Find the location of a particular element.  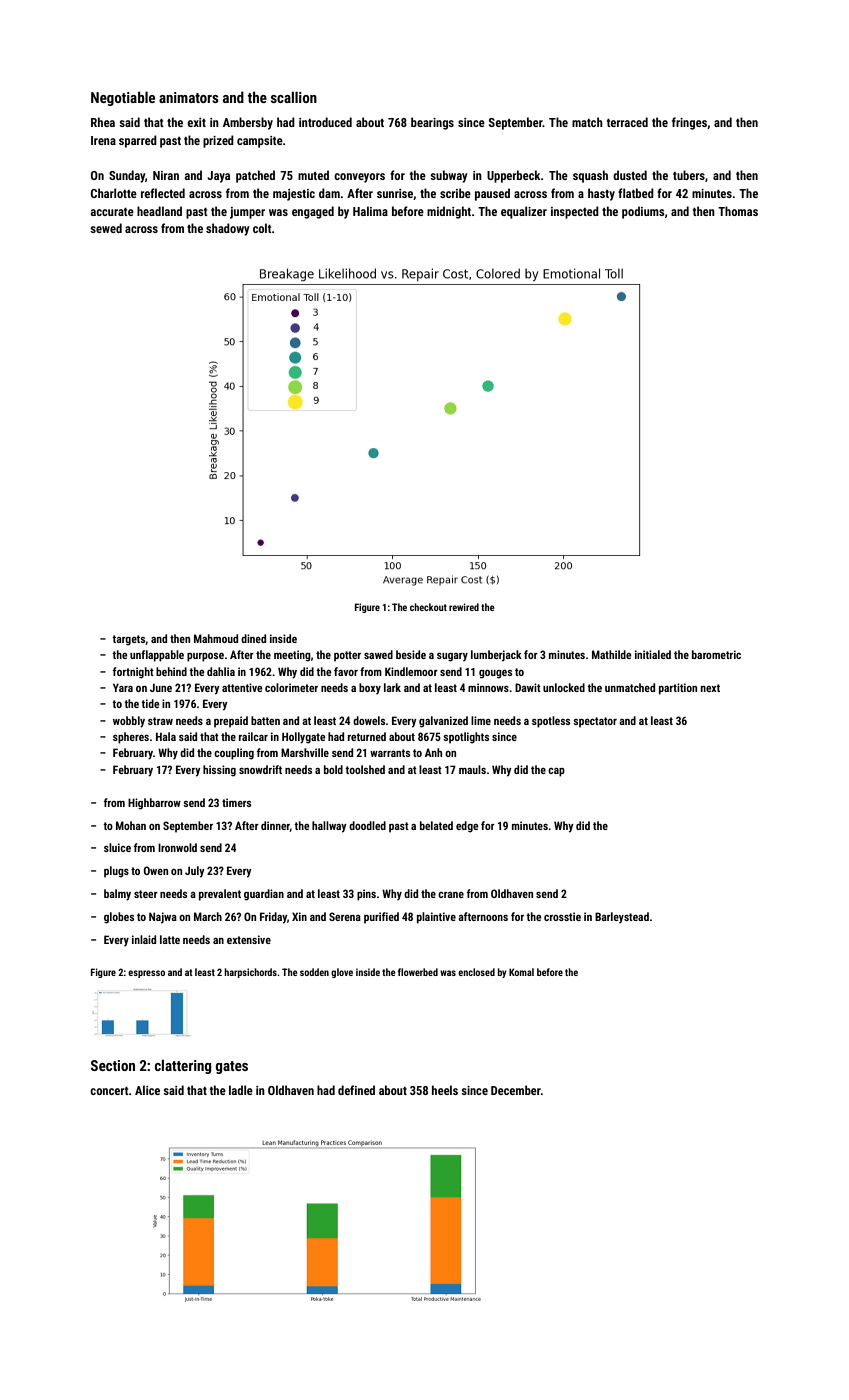

checkout is located at coordinates (428, 607).
